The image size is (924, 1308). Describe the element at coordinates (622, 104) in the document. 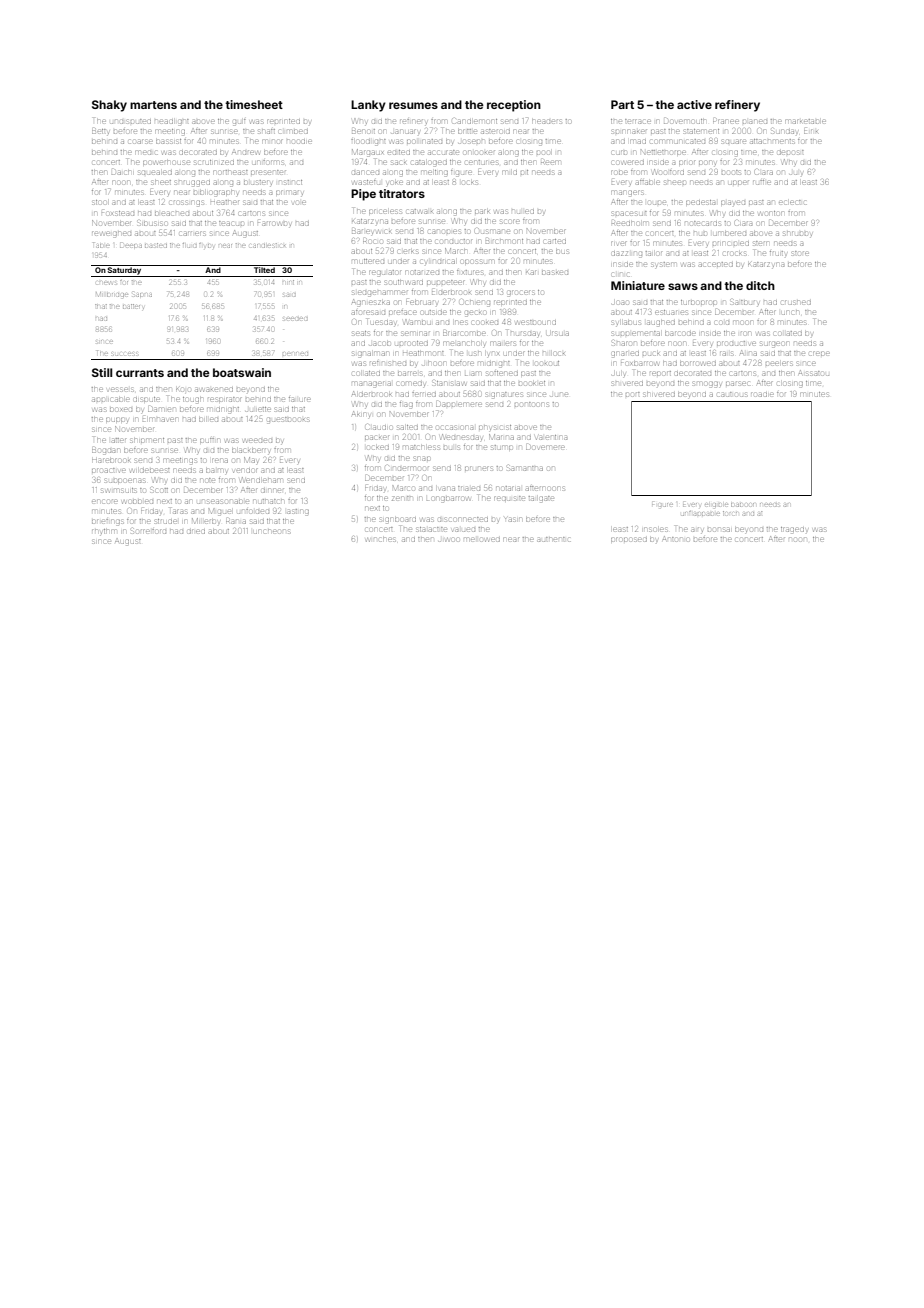

I see `Part` at that location.
